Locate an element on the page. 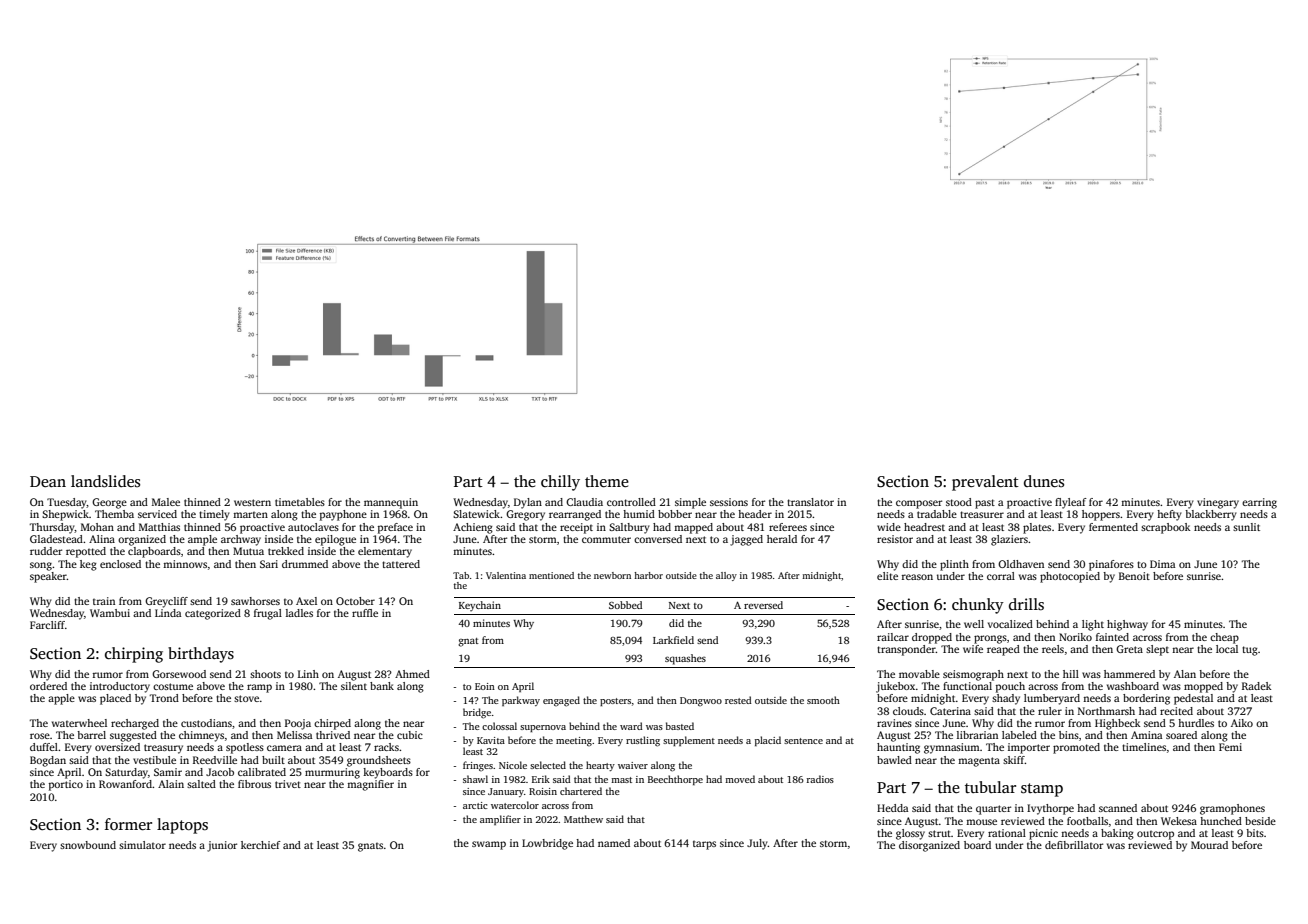  George is located at coordinates (109, 503).
